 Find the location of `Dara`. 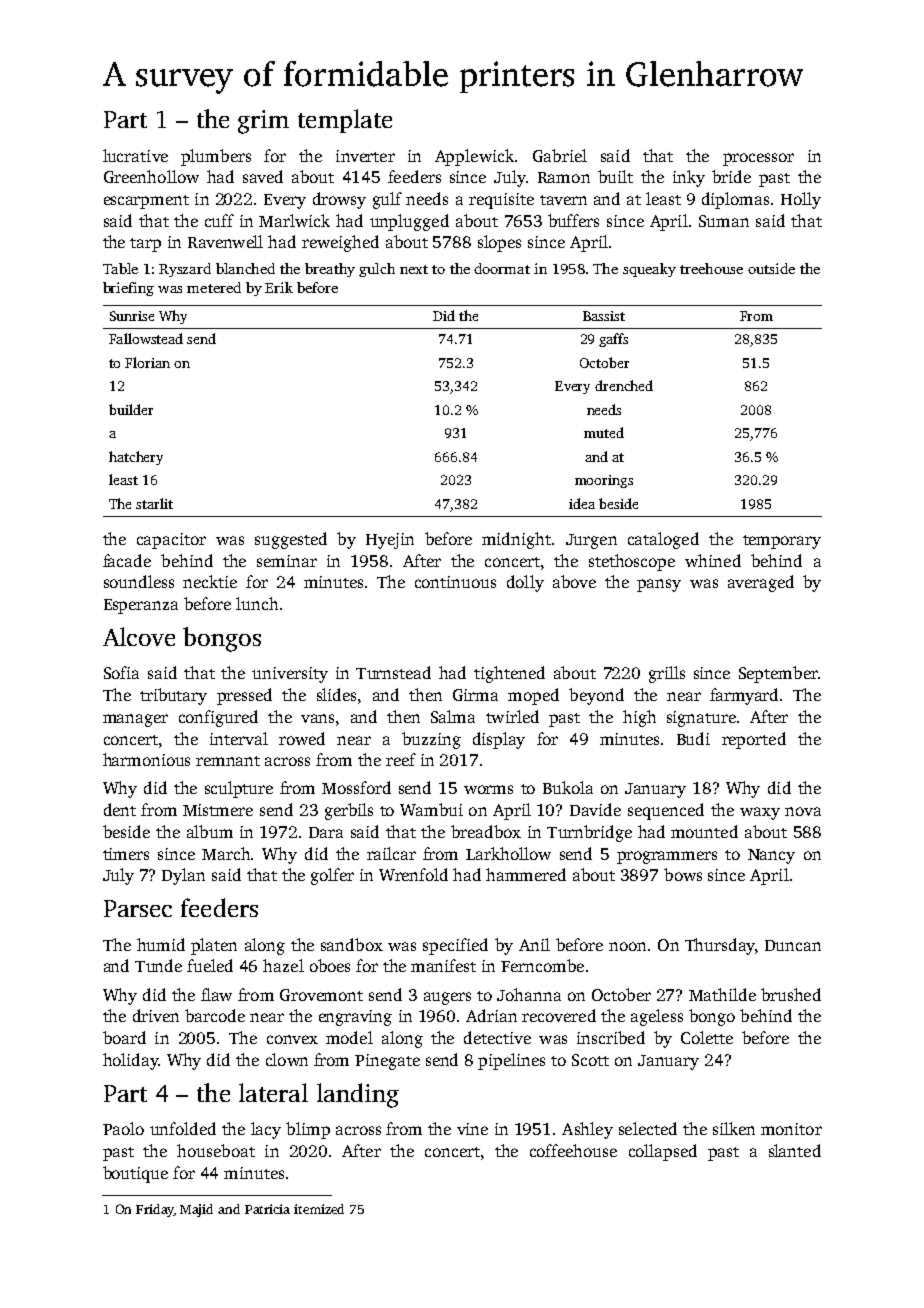

Dara is located at coordinates (326, 832).
